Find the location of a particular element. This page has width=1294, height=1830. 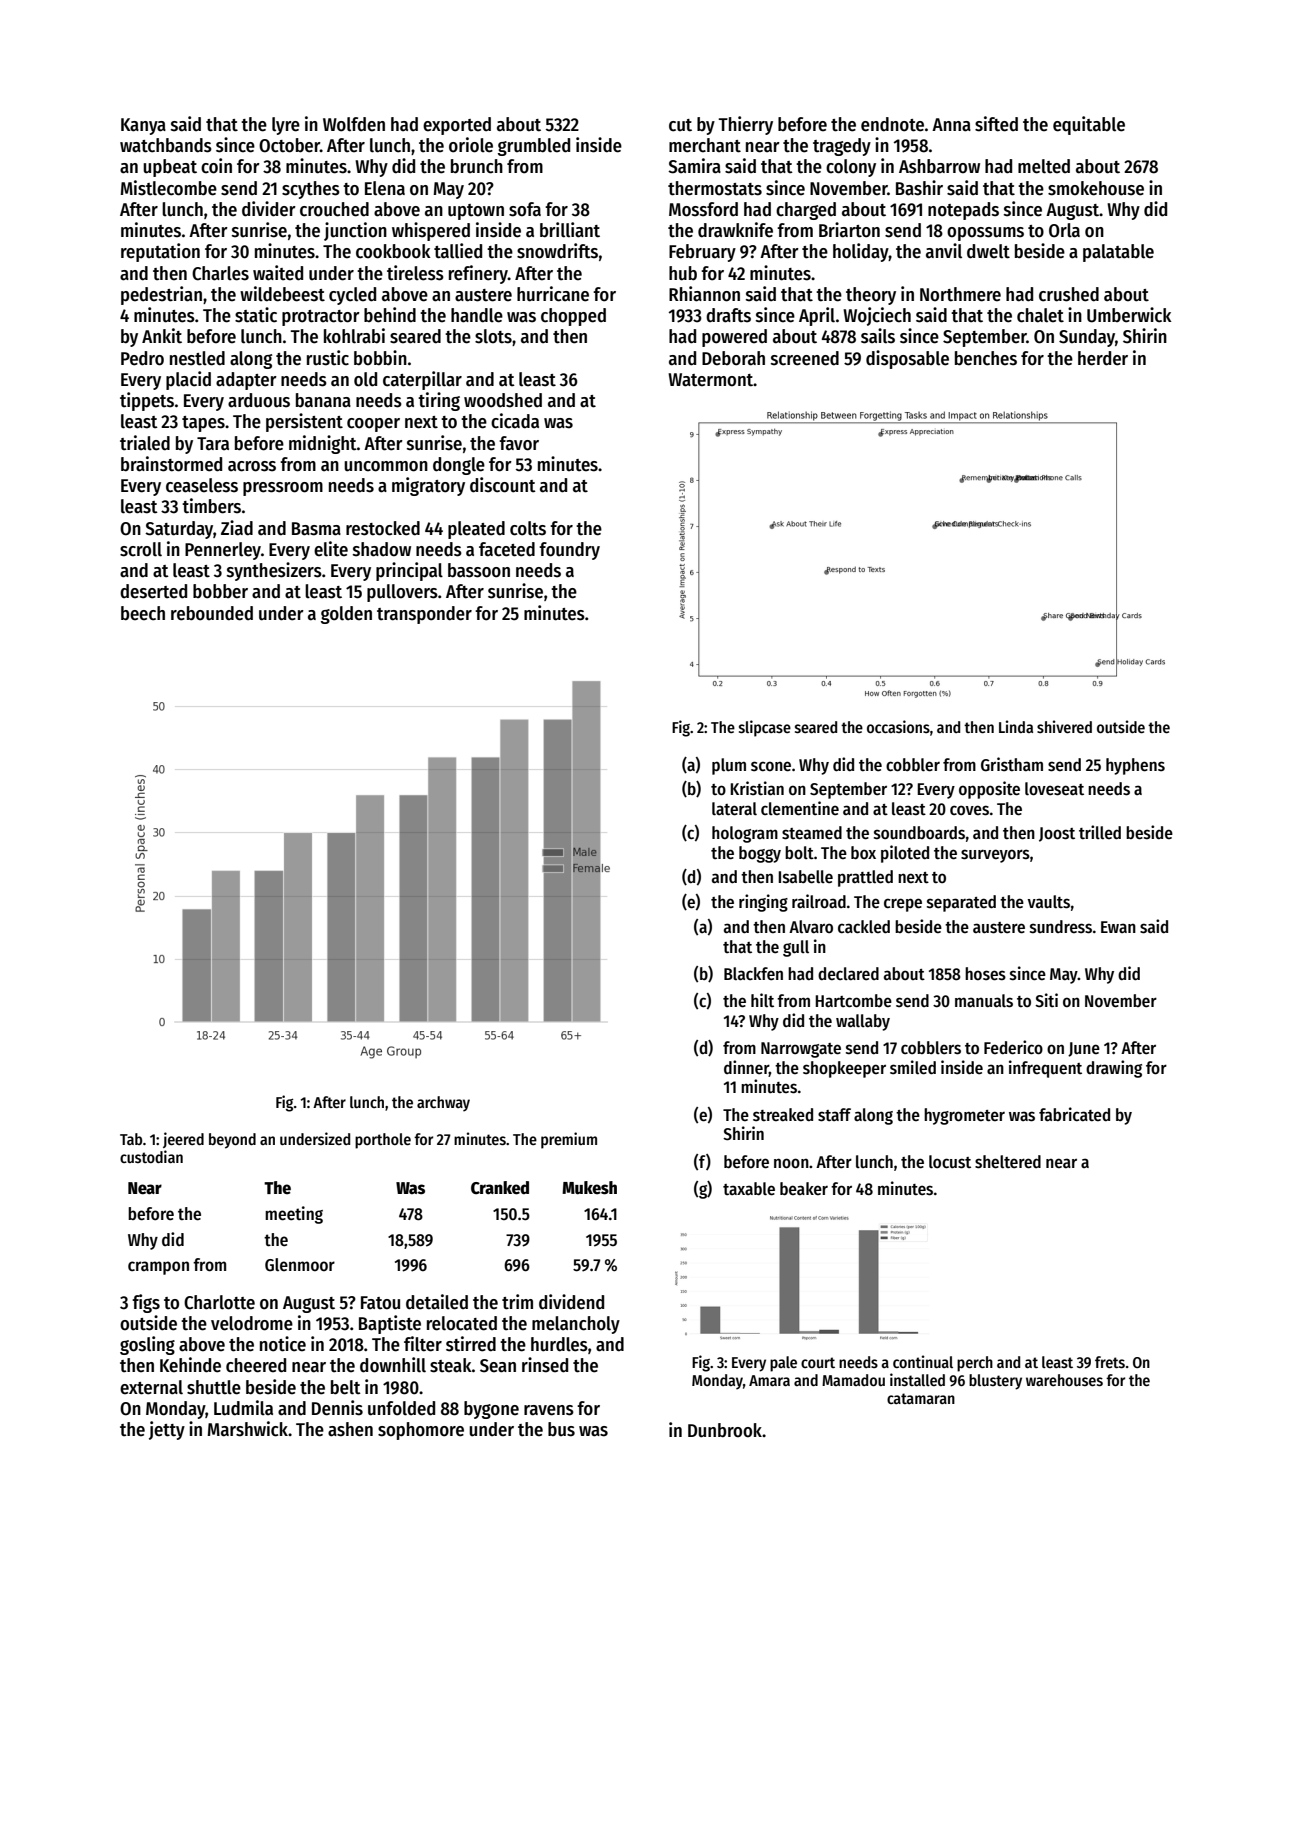

sophomore is located at coordinates (421, 1431).
